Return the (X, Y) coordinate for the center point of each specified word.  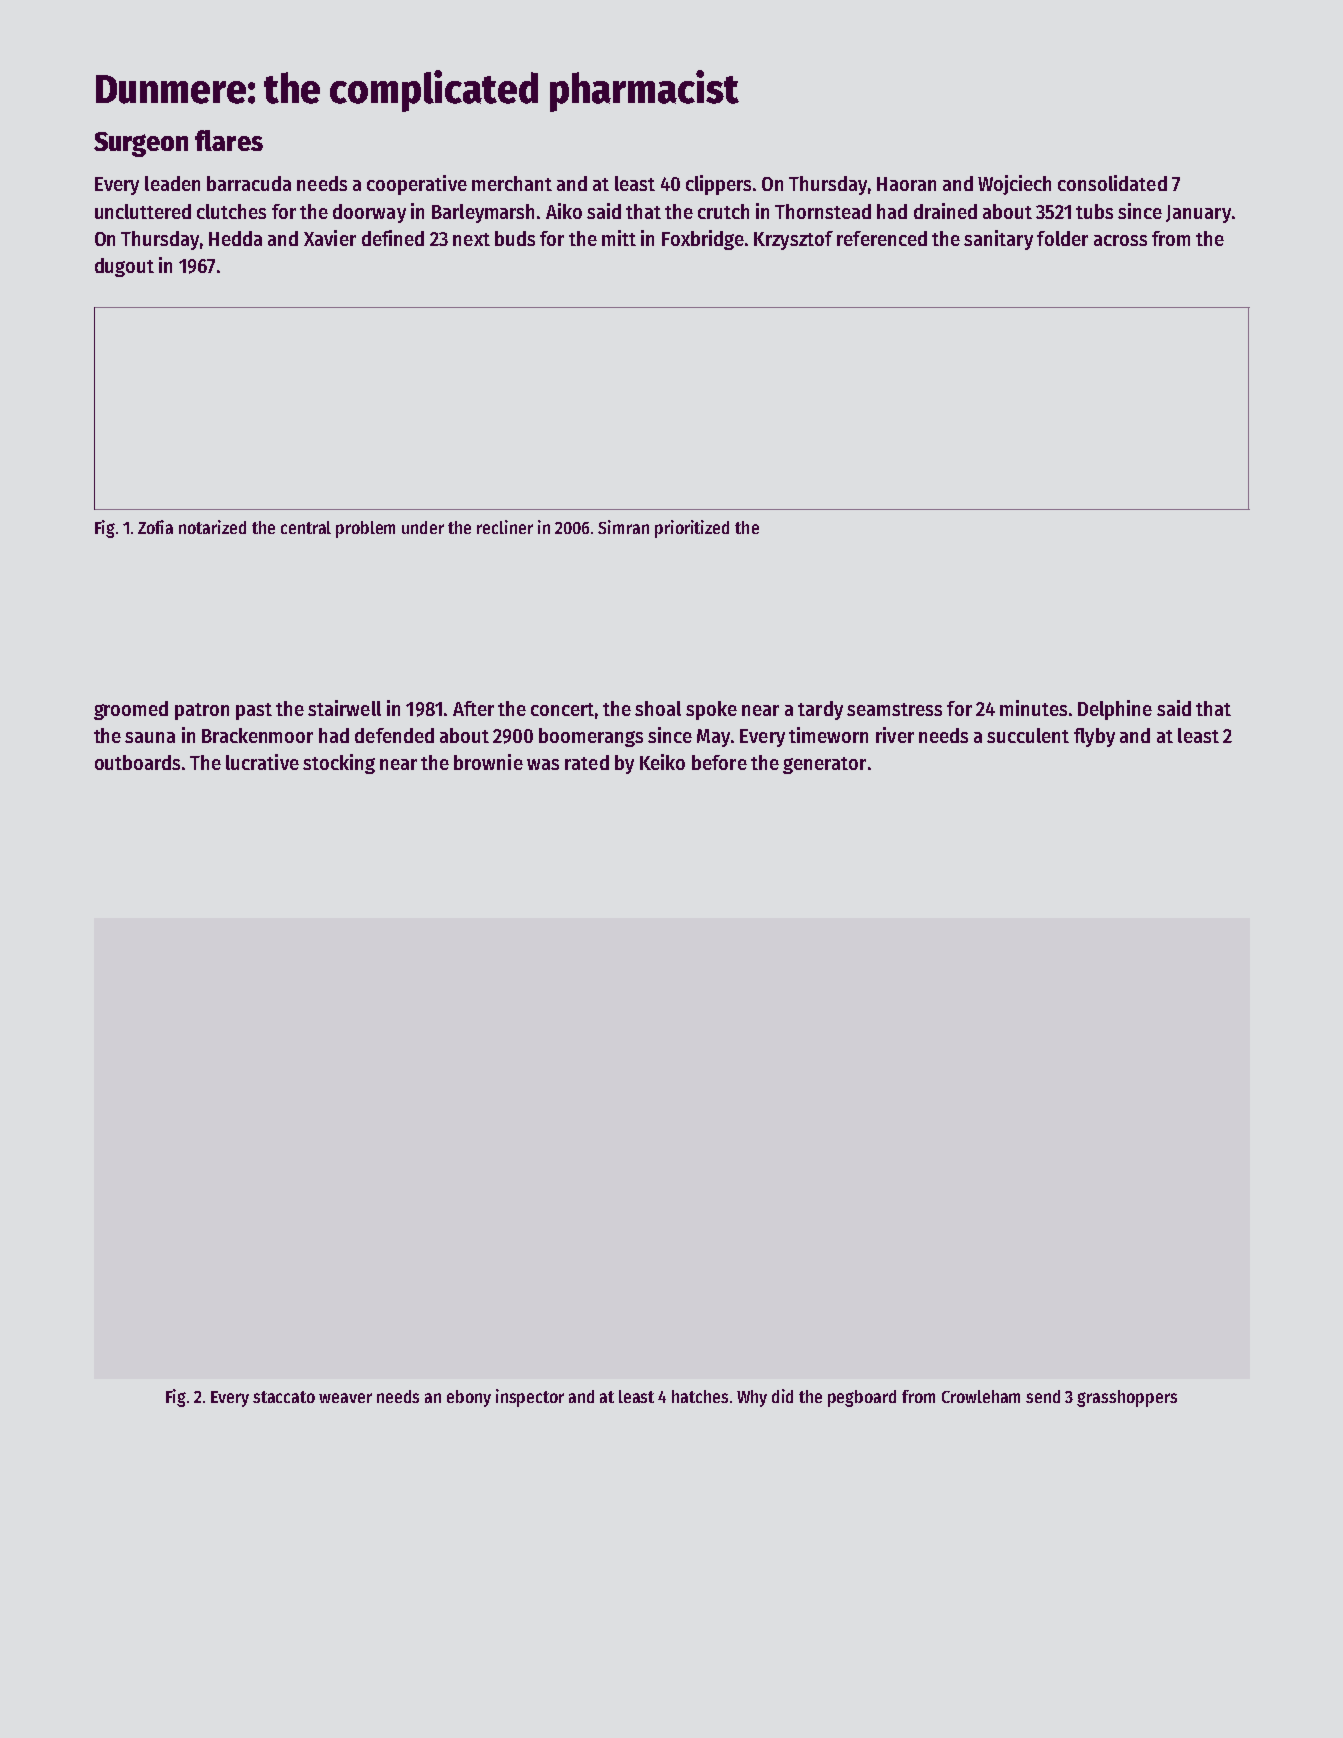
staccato (284, 1397)
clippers (718, 185)
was (543, 764)
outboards (137, 762)
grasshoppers (1127, 1398)
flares (229, 140)
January (1198, 214)
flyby (1094, 737)
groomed (131, 710)
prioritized (692, 529)
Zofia (155, 527)
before (719, 762)
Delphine (1115, 710)
